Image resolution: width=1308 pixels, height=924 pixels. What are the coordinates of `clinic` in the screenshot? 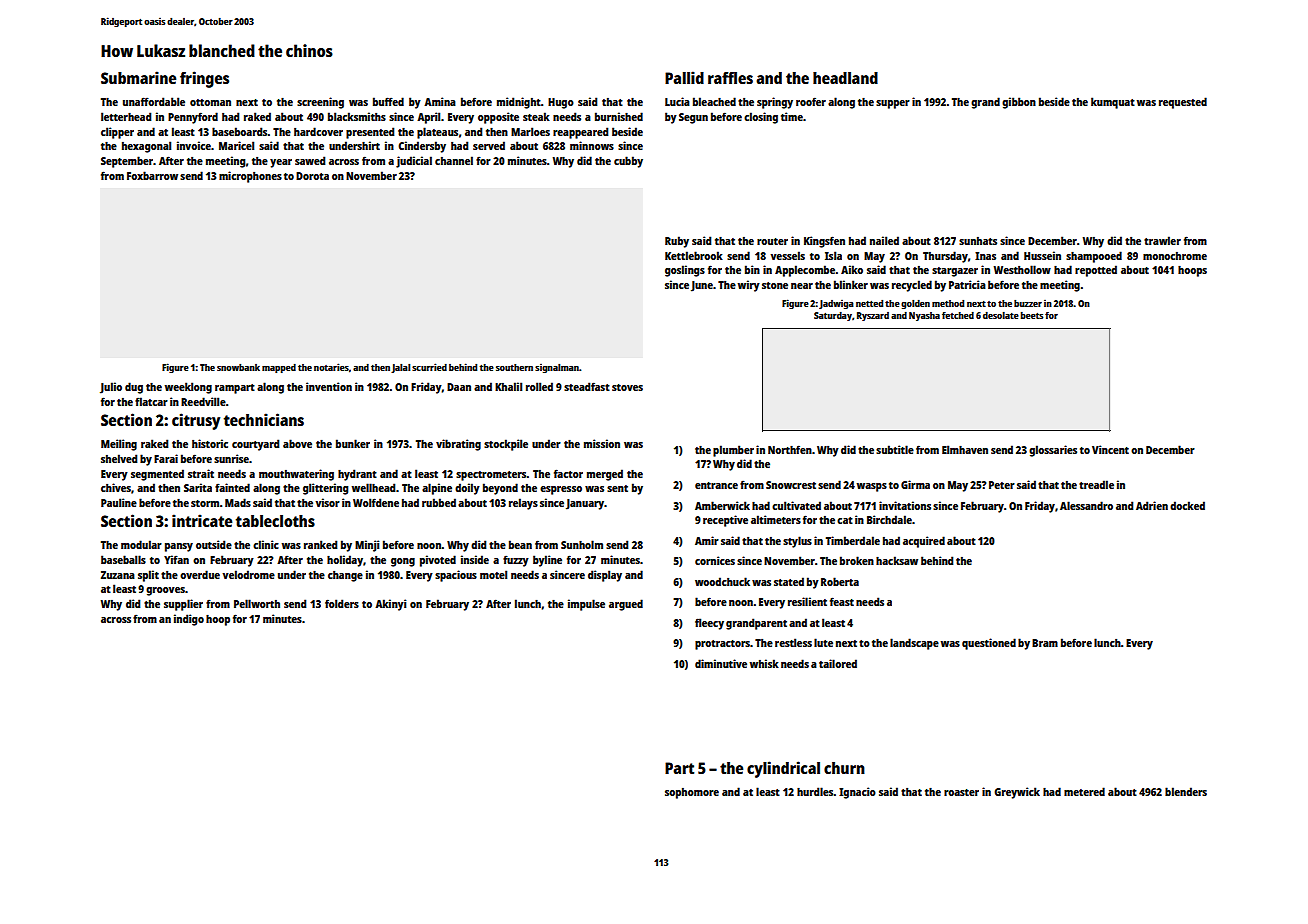 It's located at (266, 544).
